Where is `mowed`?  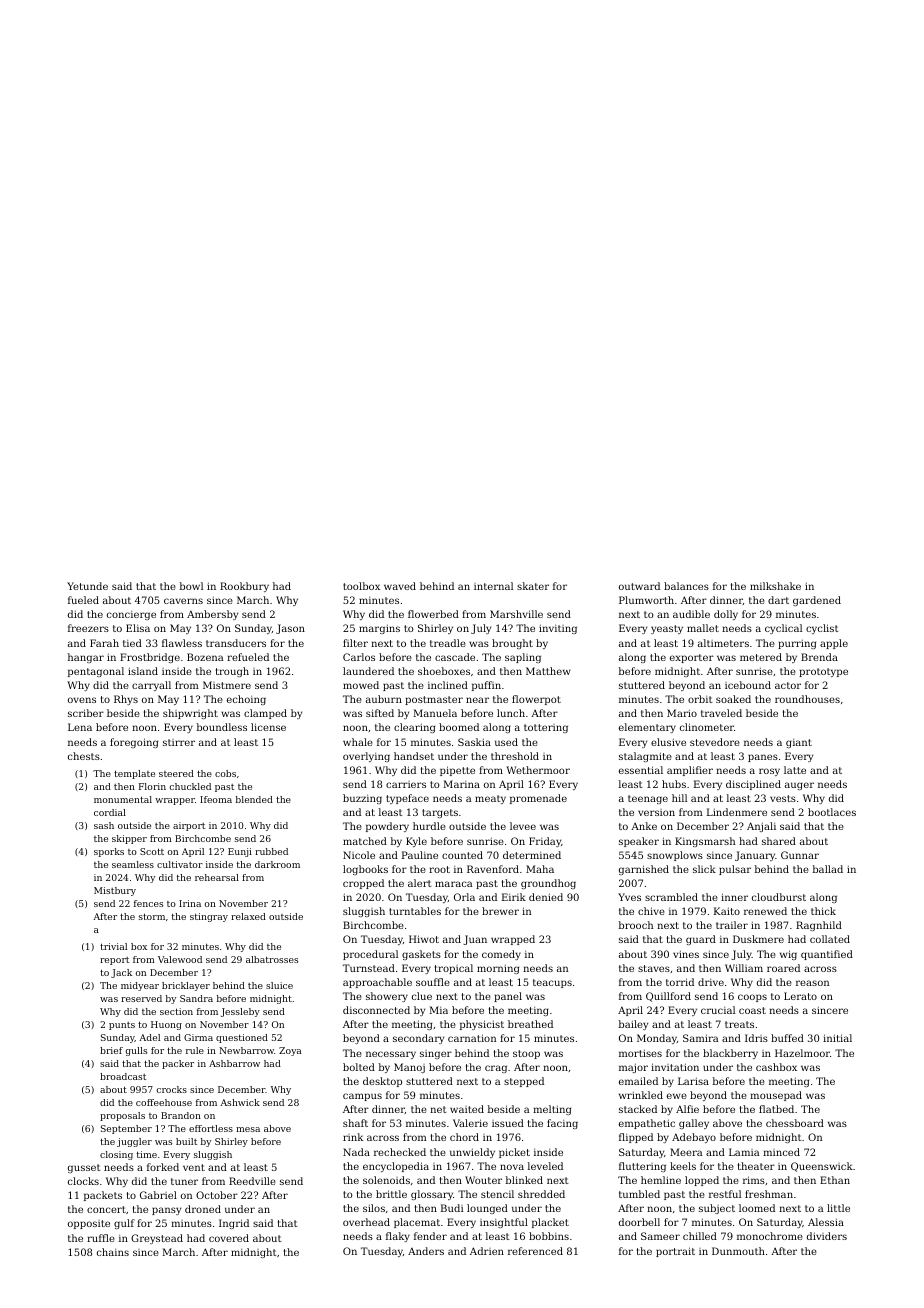
mowed is located at coordinates (361, 685).
